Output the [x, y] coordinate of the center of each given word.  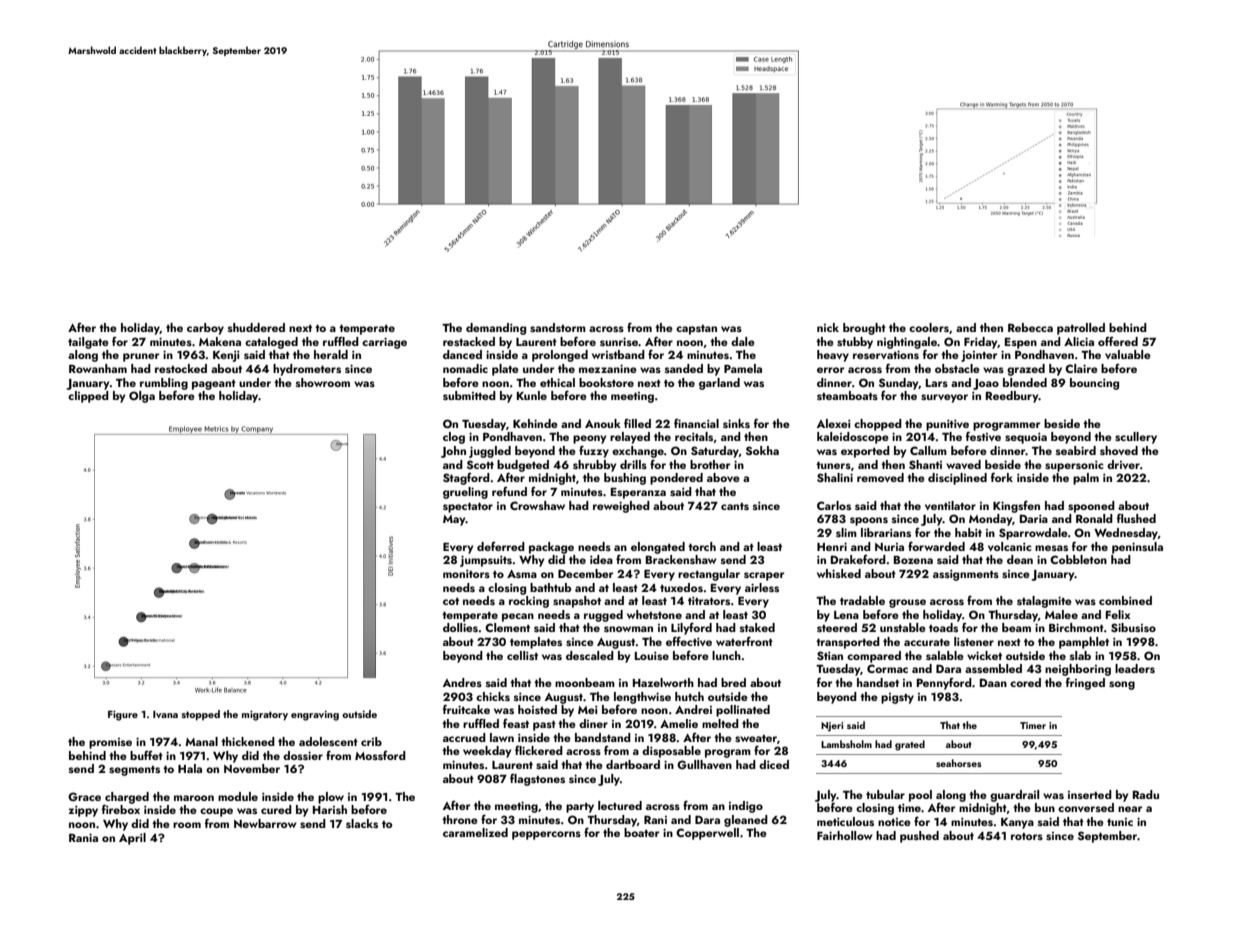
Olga [142, 397]
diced [774, 764]
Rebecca [1030, 327]
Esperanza [638, 493]
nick [828, 327]
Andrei [693, 709]
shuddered [256, 327]
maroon [194, 798]
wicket [984, 655]
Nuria [889, 547]
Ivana [165, 714]
